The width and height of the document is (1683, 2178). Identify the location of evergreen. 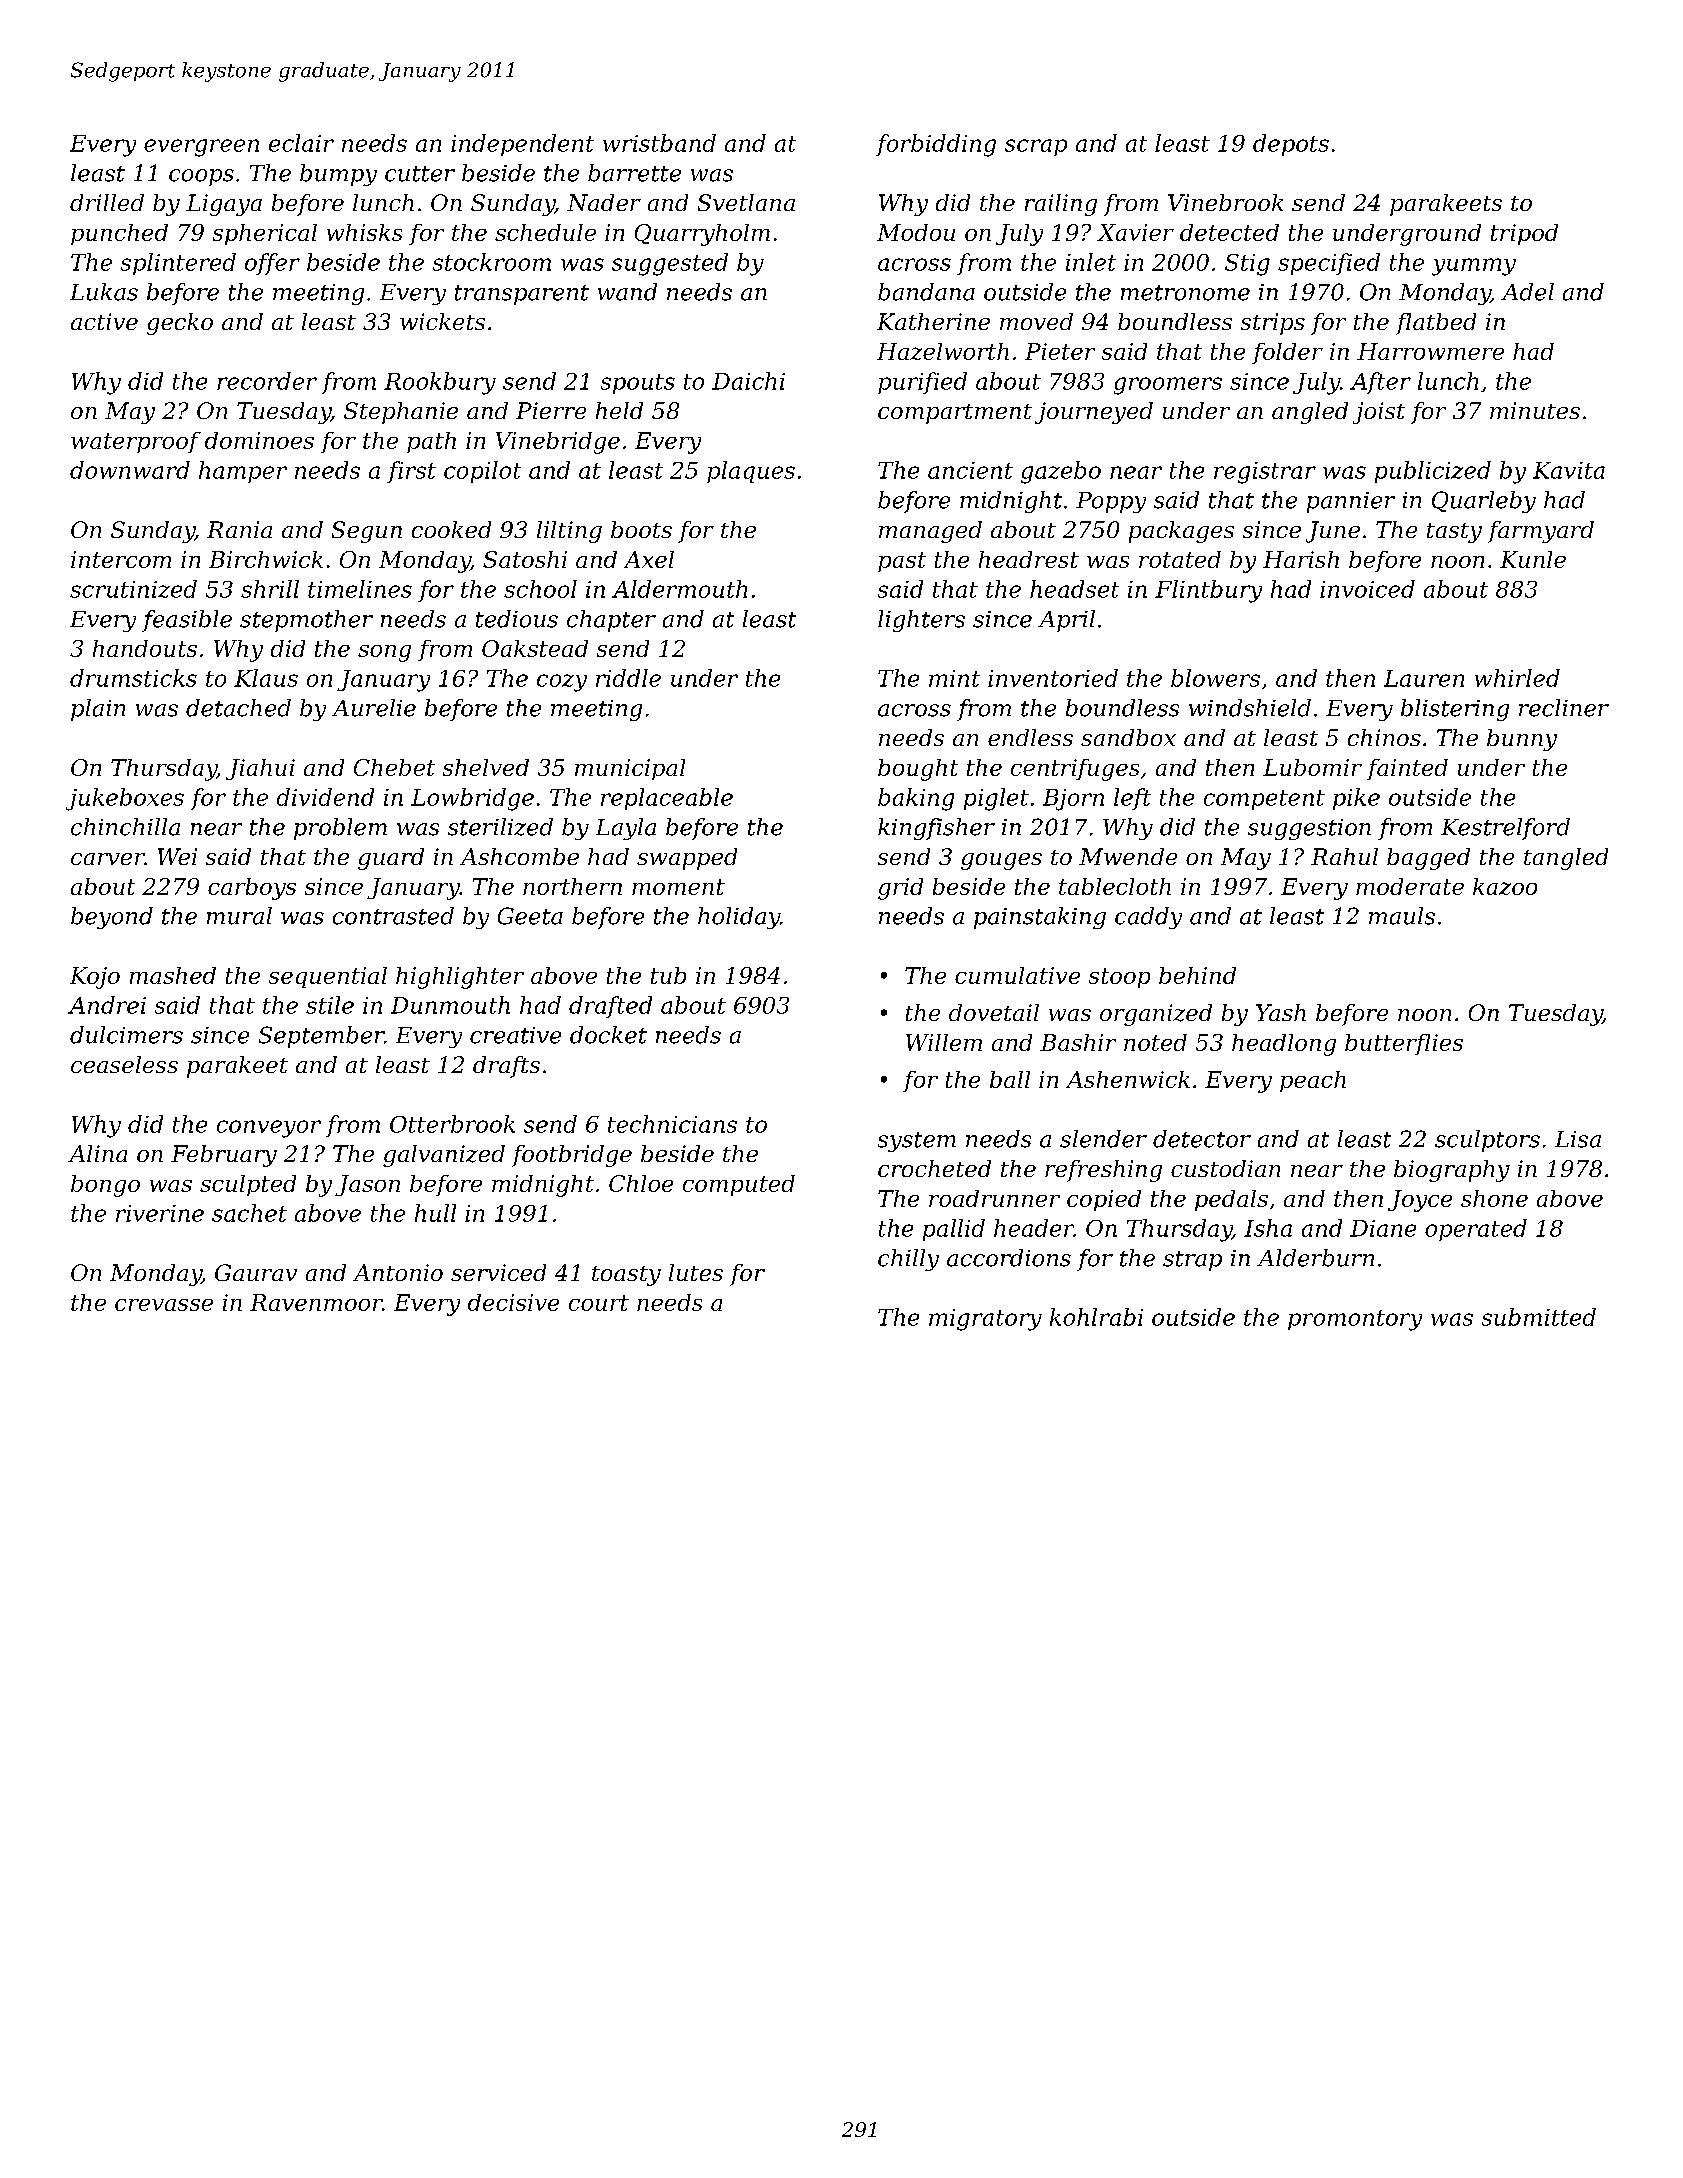
(201, 148).
